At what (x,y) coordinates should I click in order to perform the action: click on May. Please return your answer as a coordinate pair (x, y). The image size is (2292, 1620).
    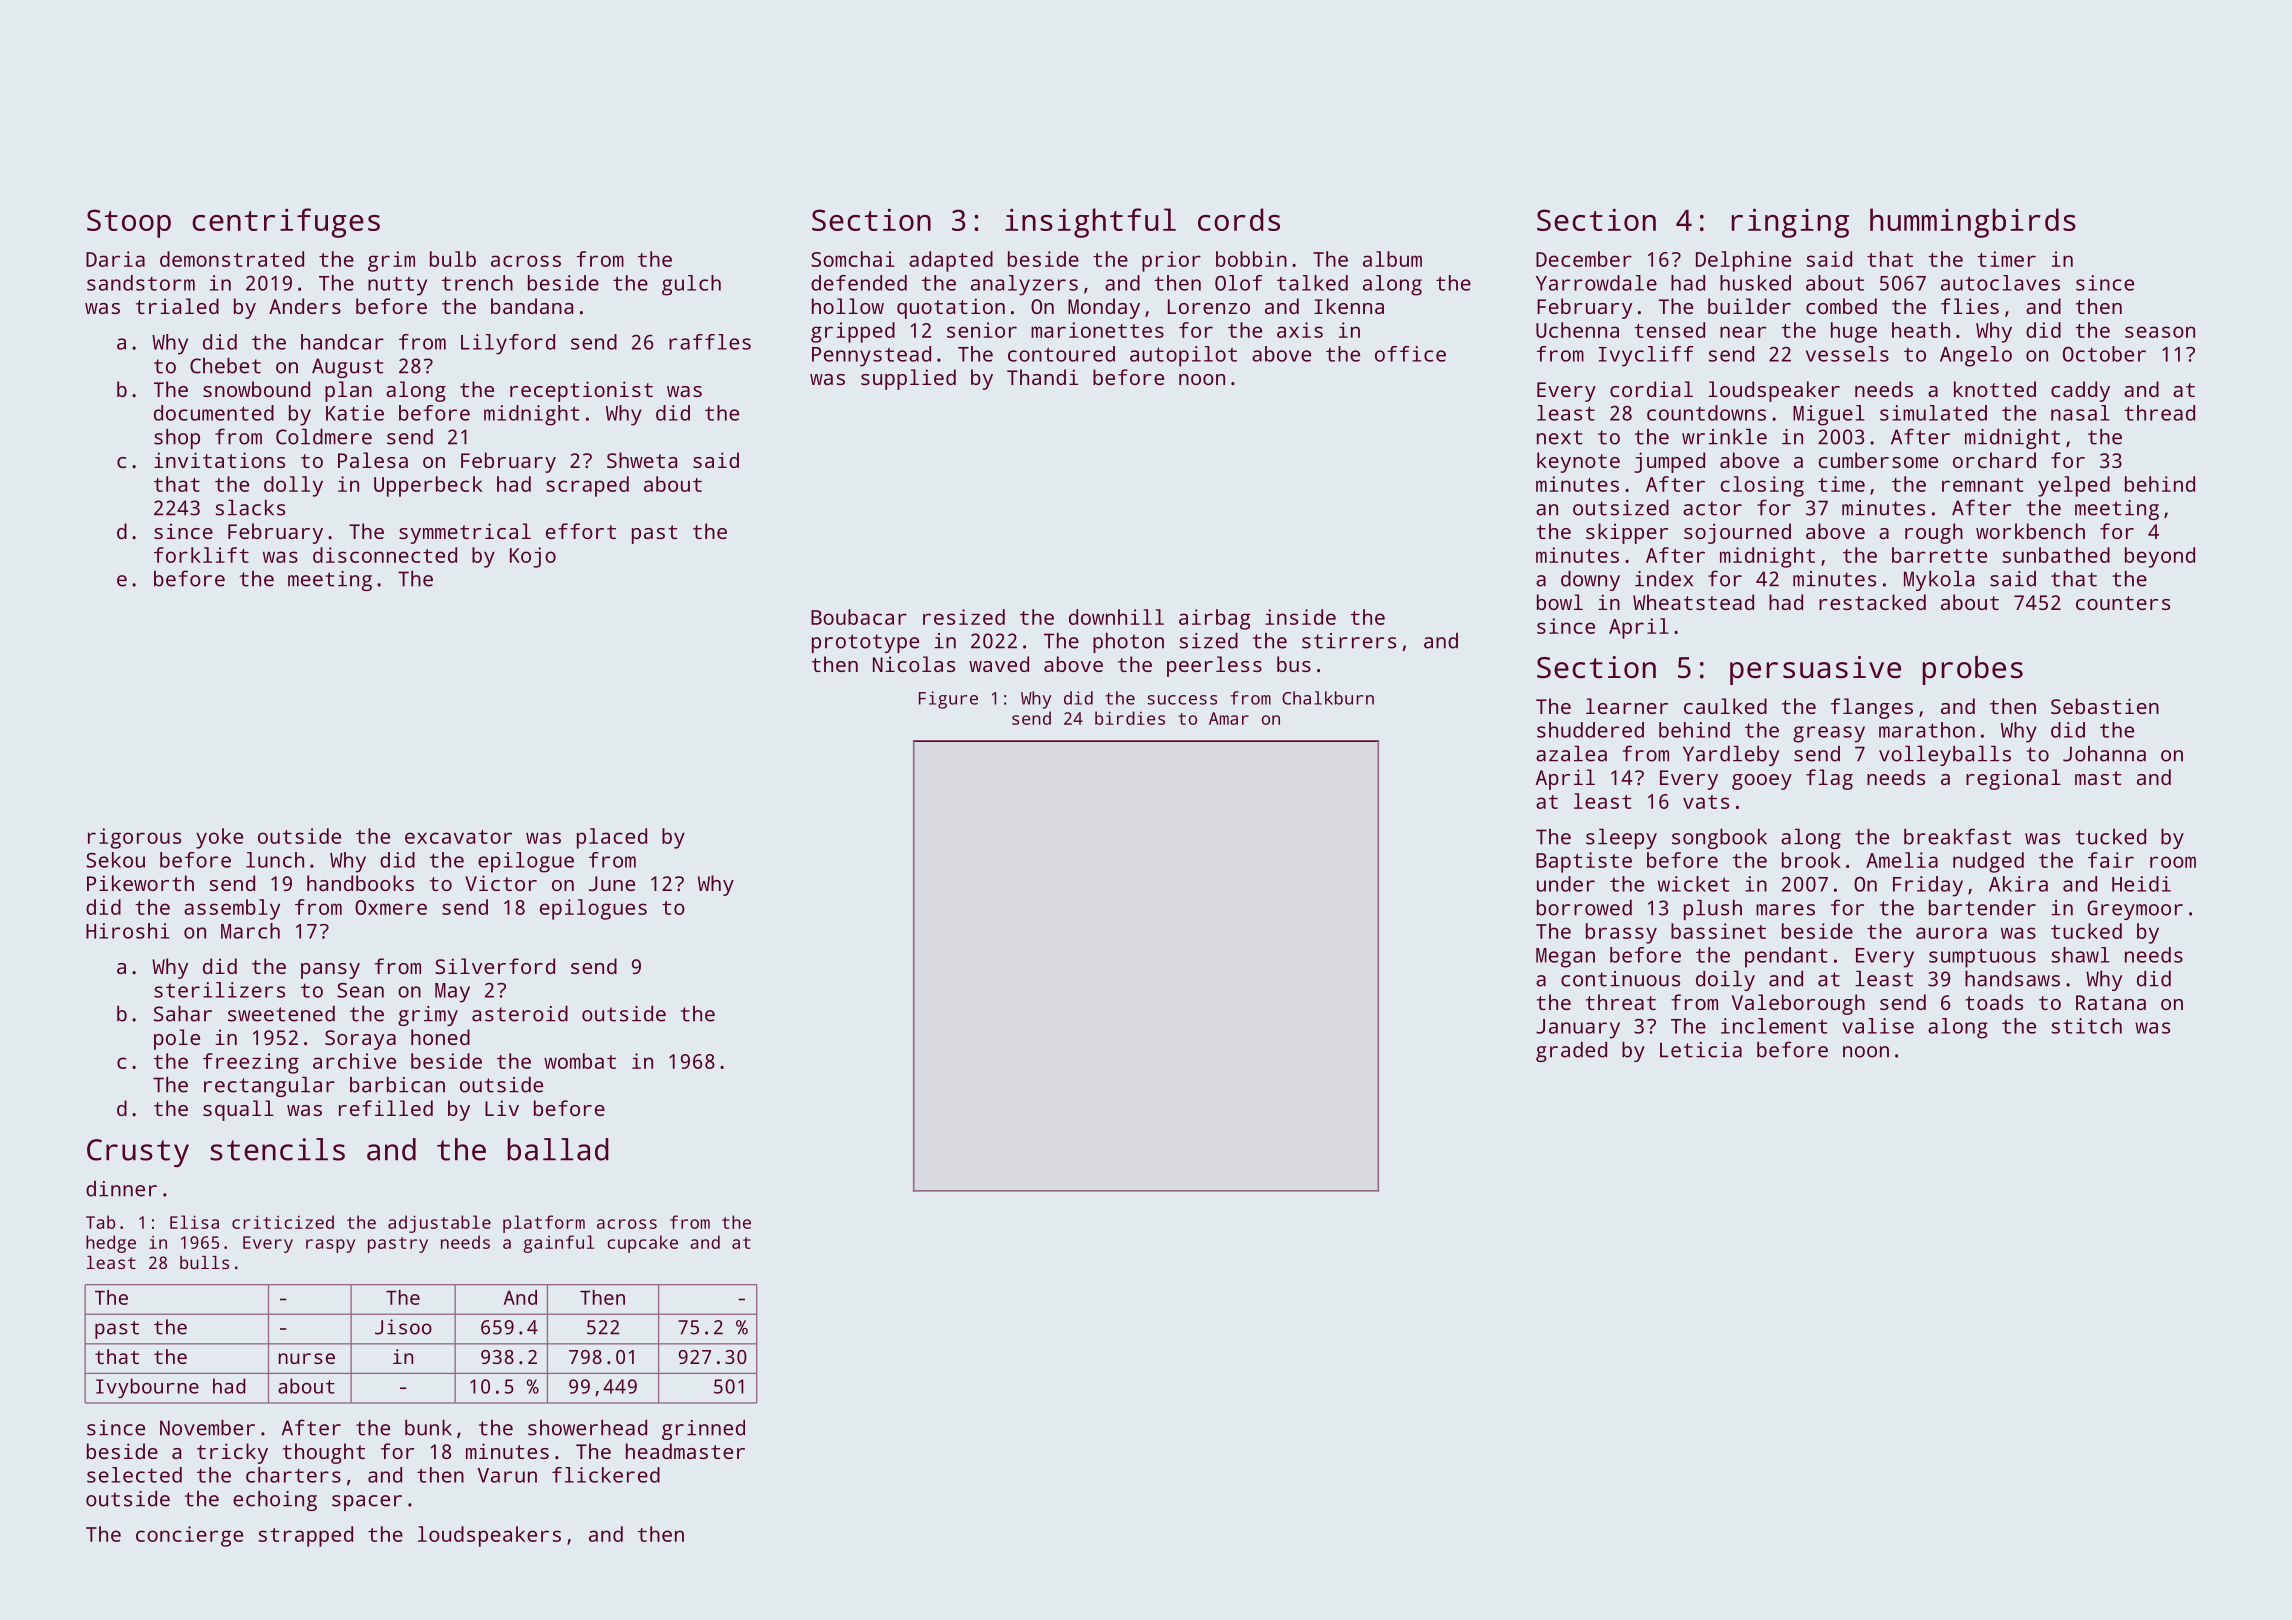
    Looking at the image, I should click on (452, 993).
